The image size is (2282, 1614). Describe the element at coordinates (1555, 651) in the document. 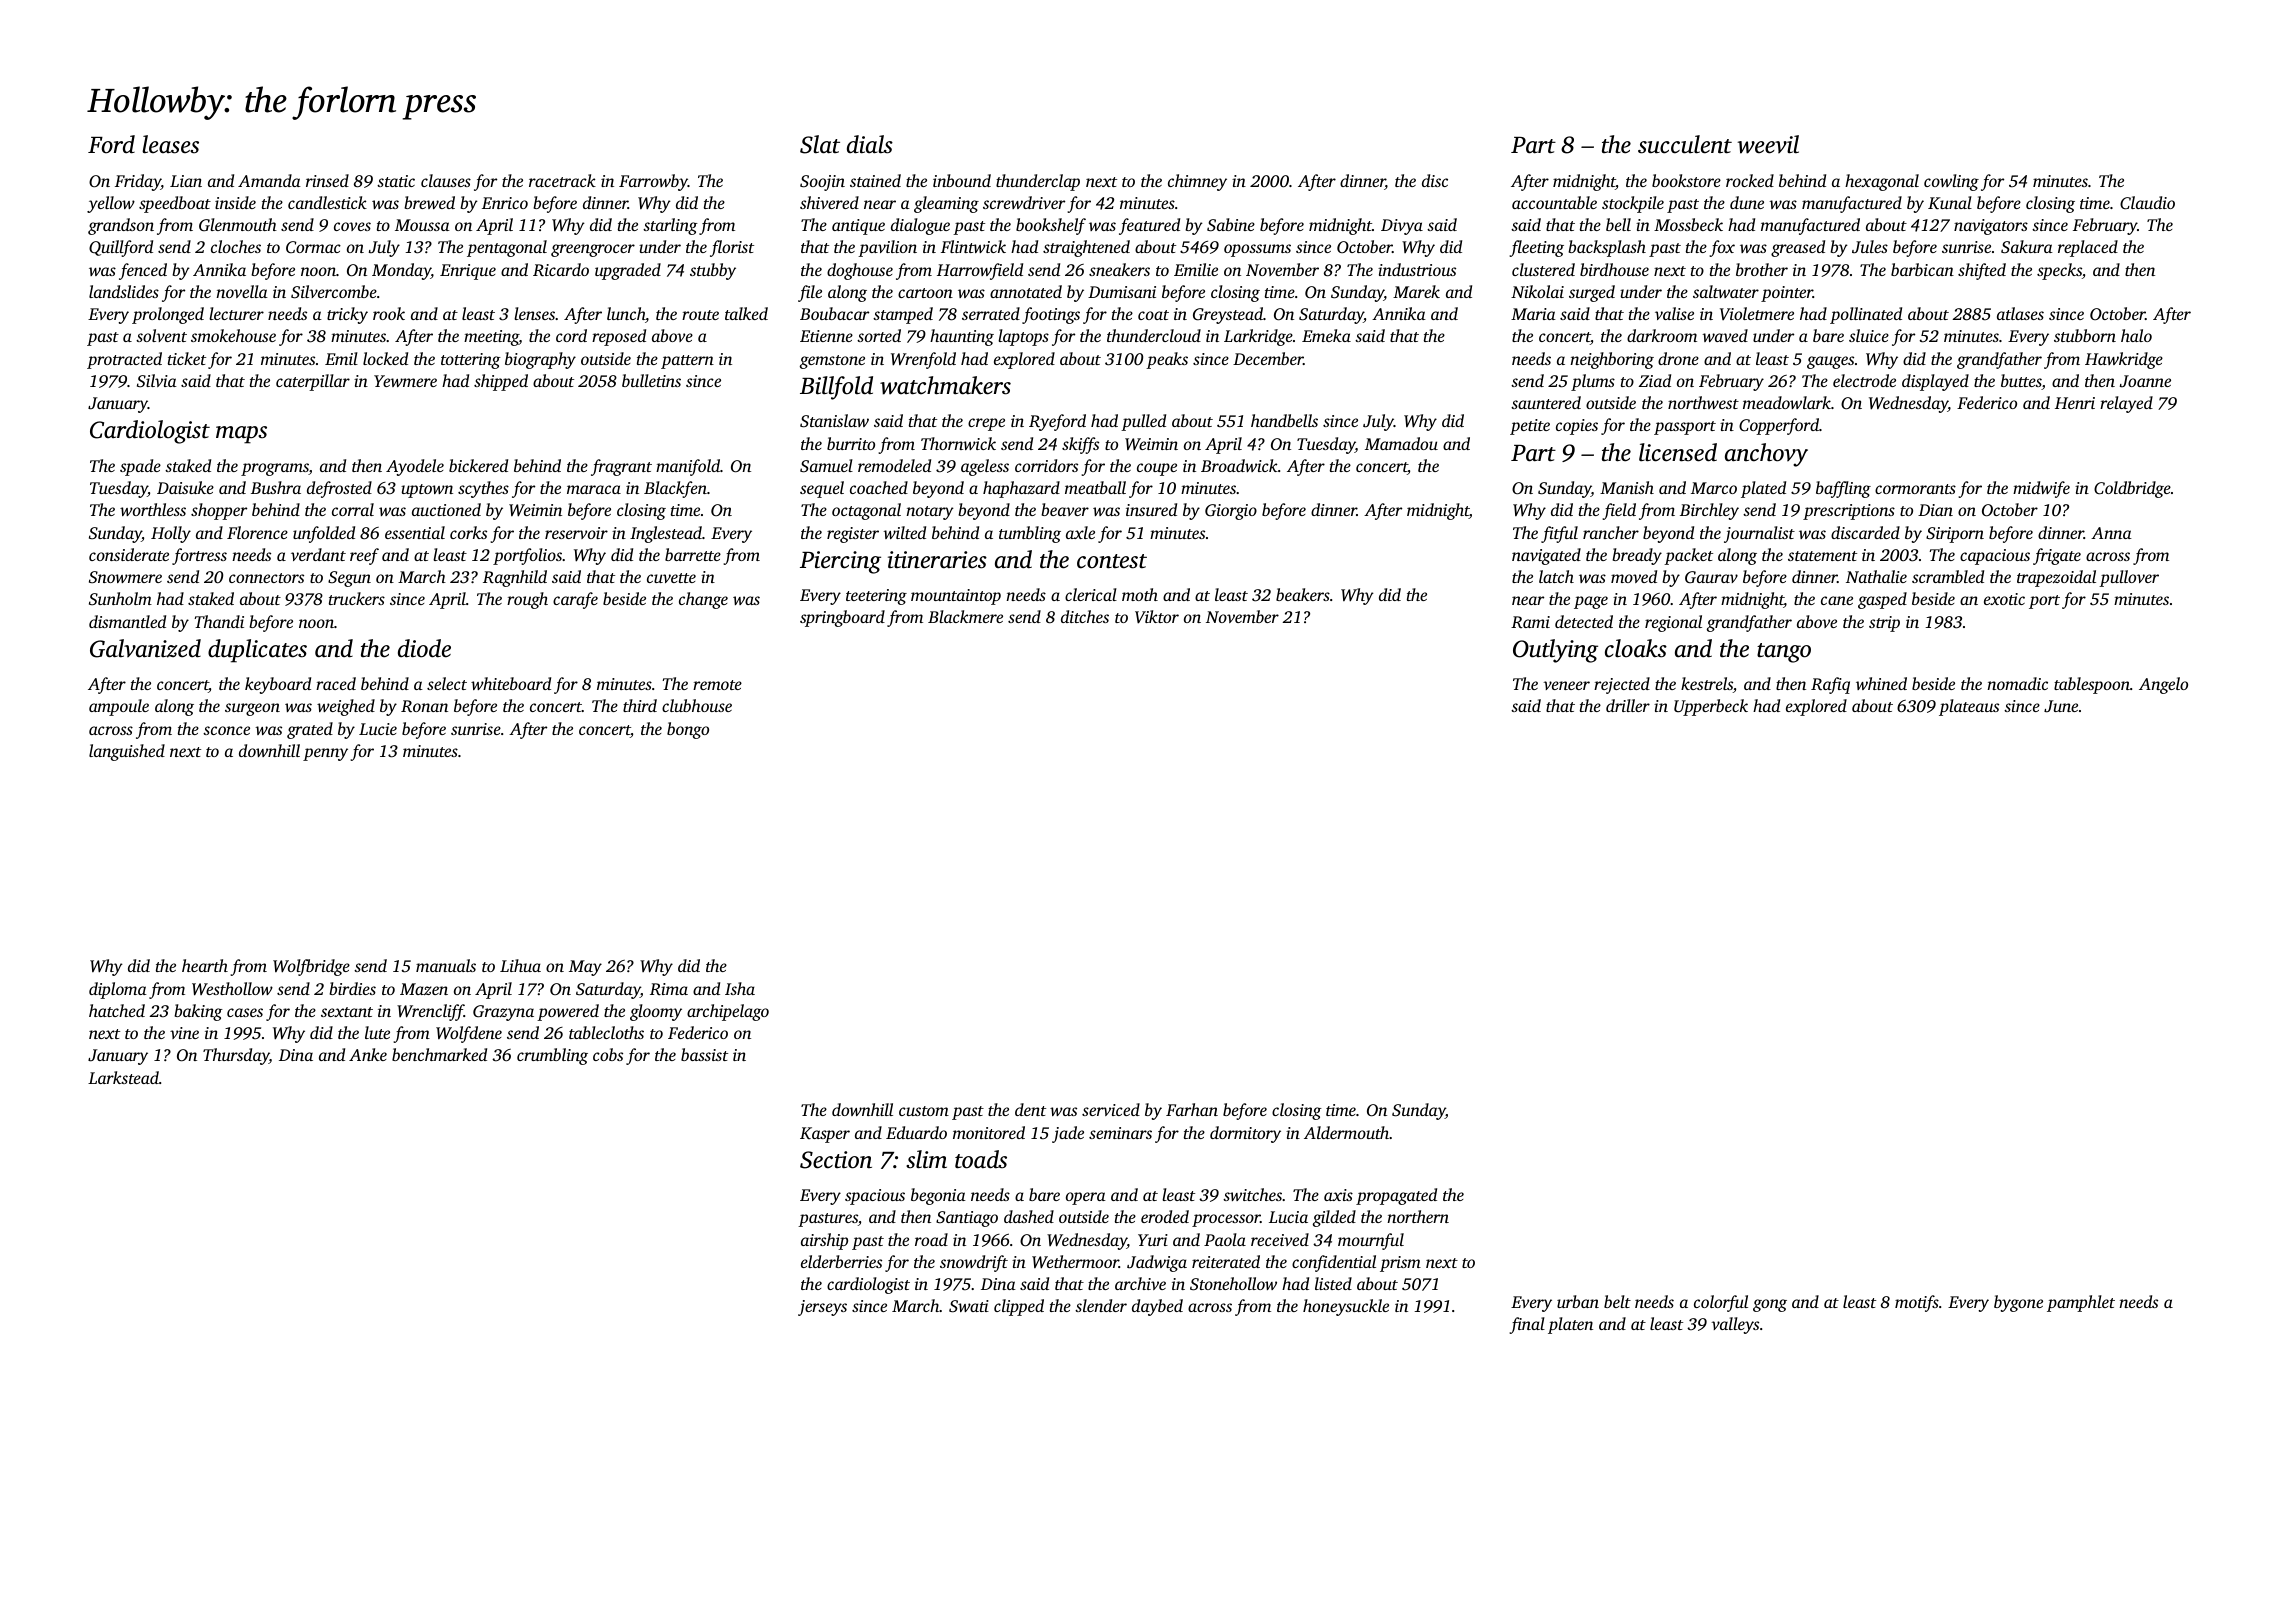

I see `Outlying` at that location.
